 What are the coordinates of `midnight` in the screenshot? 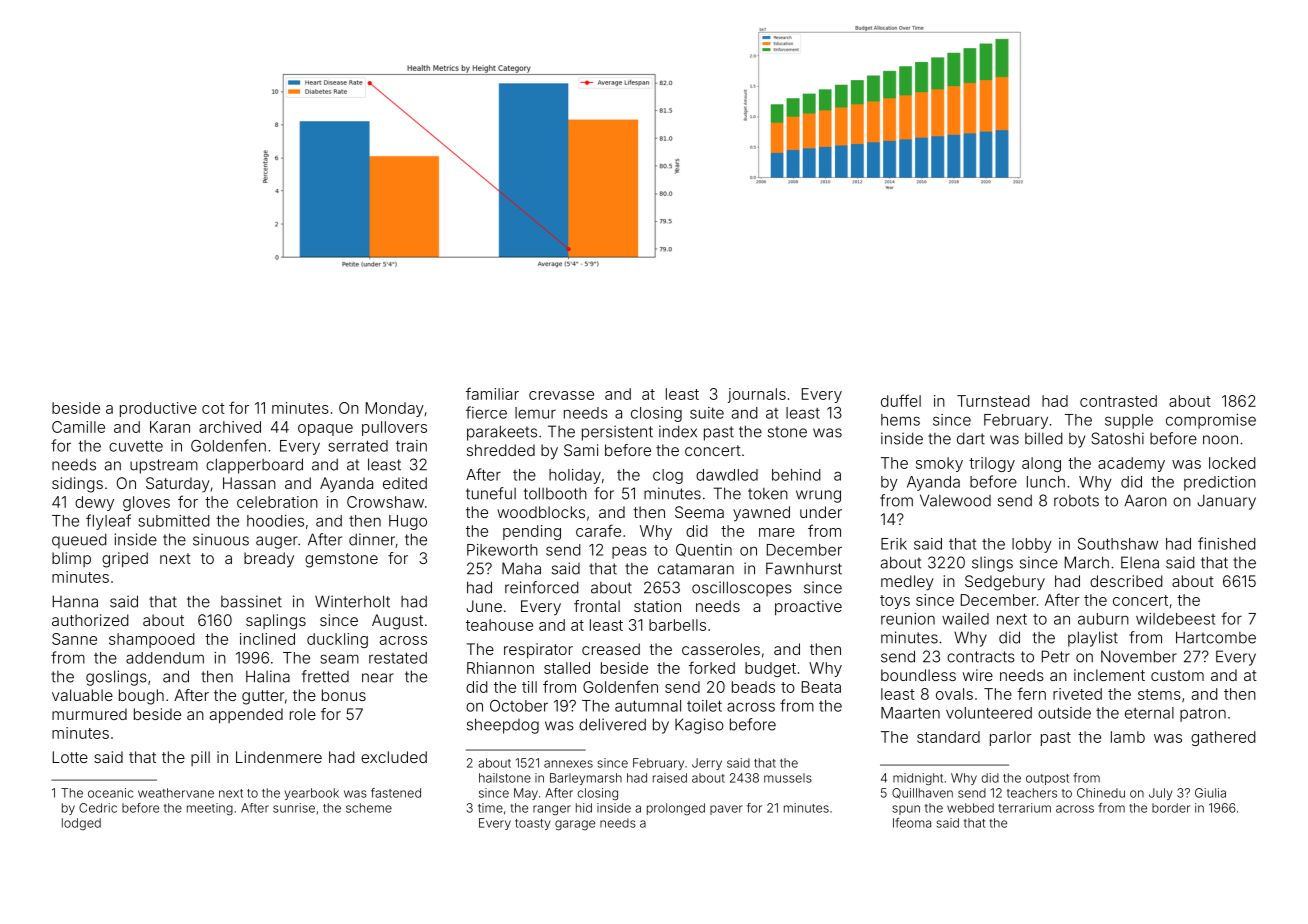 It's located at (918, 779).
